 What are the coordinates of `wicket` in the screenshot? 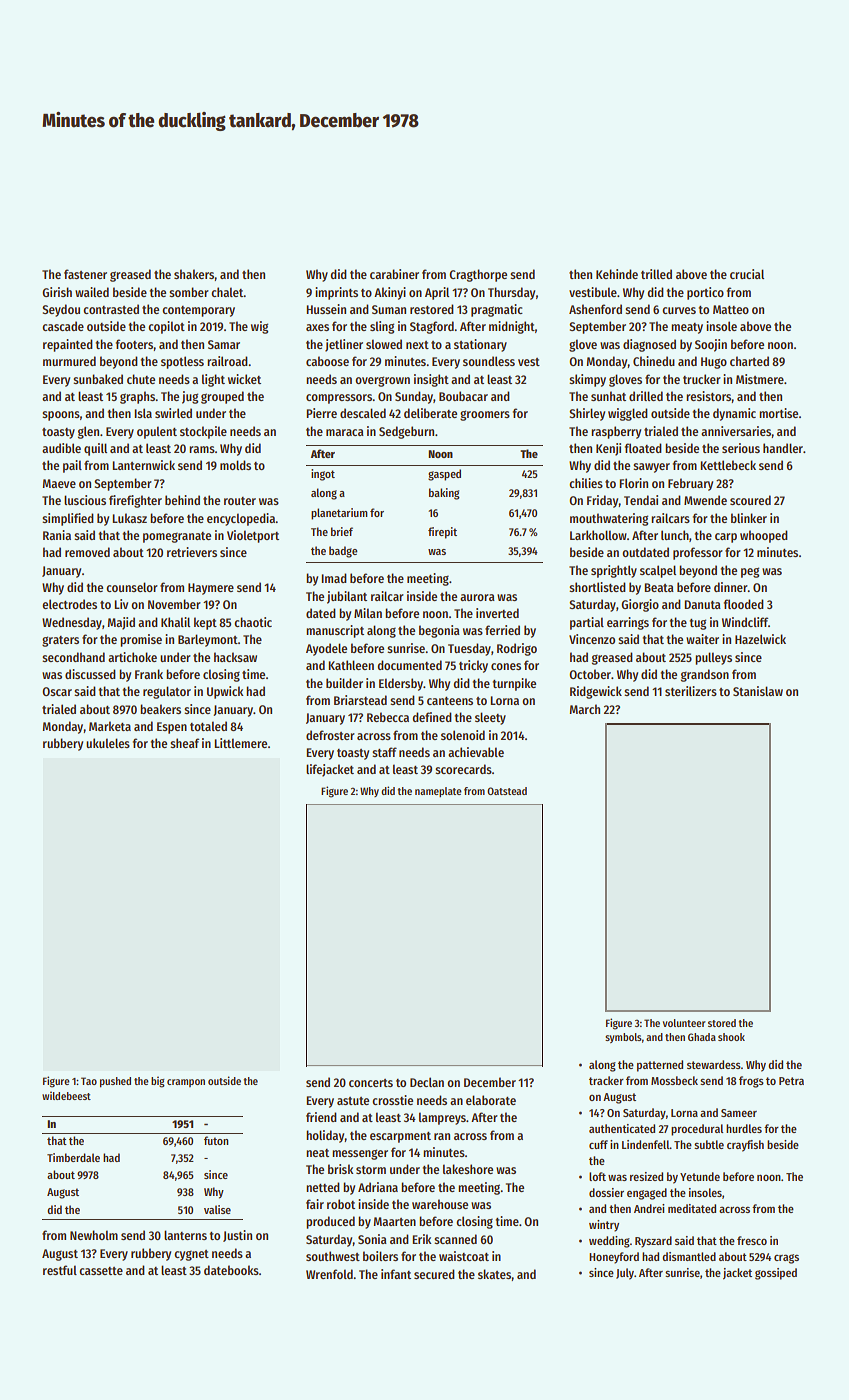 It's located at (244, 379).
